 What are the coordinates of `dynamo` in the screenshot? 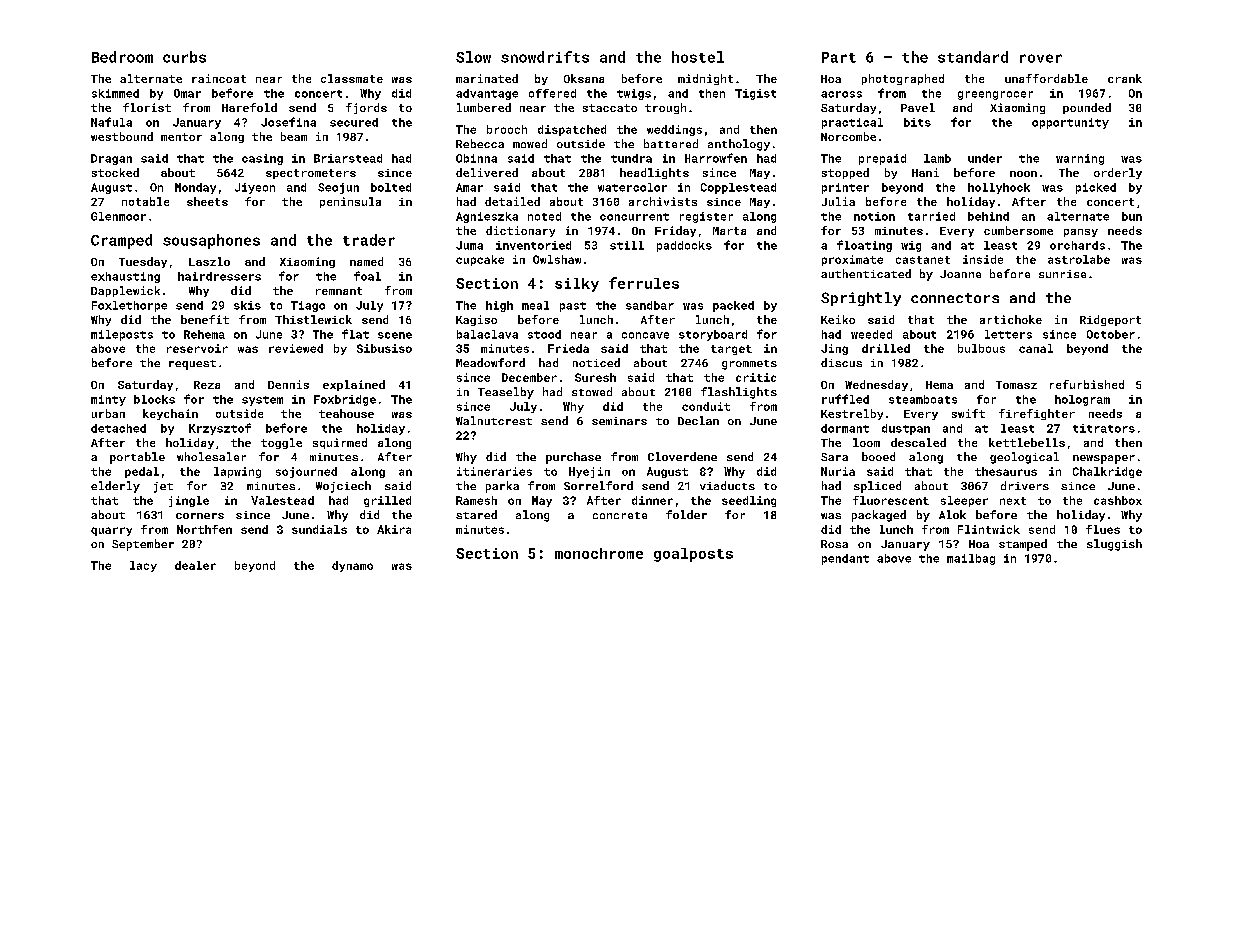 It's located at (352, 566).
